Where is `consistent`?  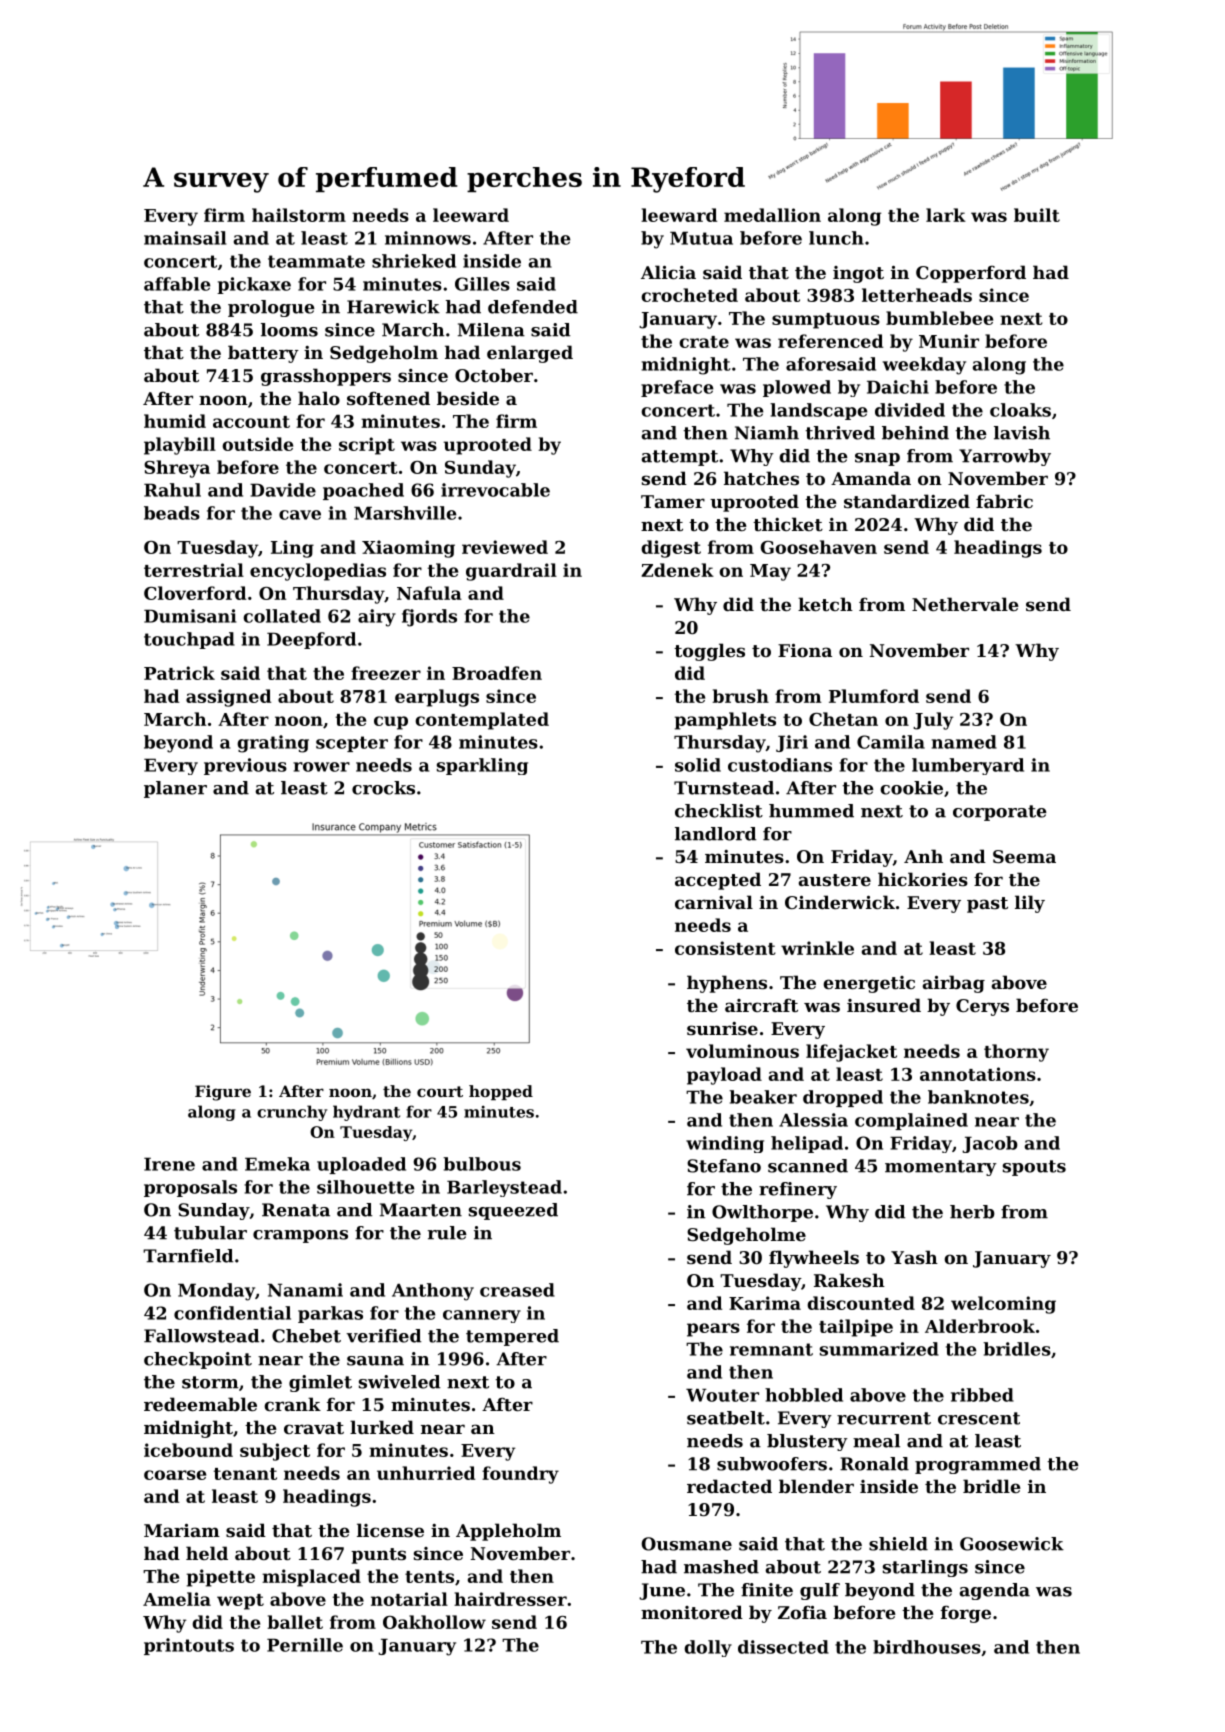 consistent is located at coordinates (725, 948).
